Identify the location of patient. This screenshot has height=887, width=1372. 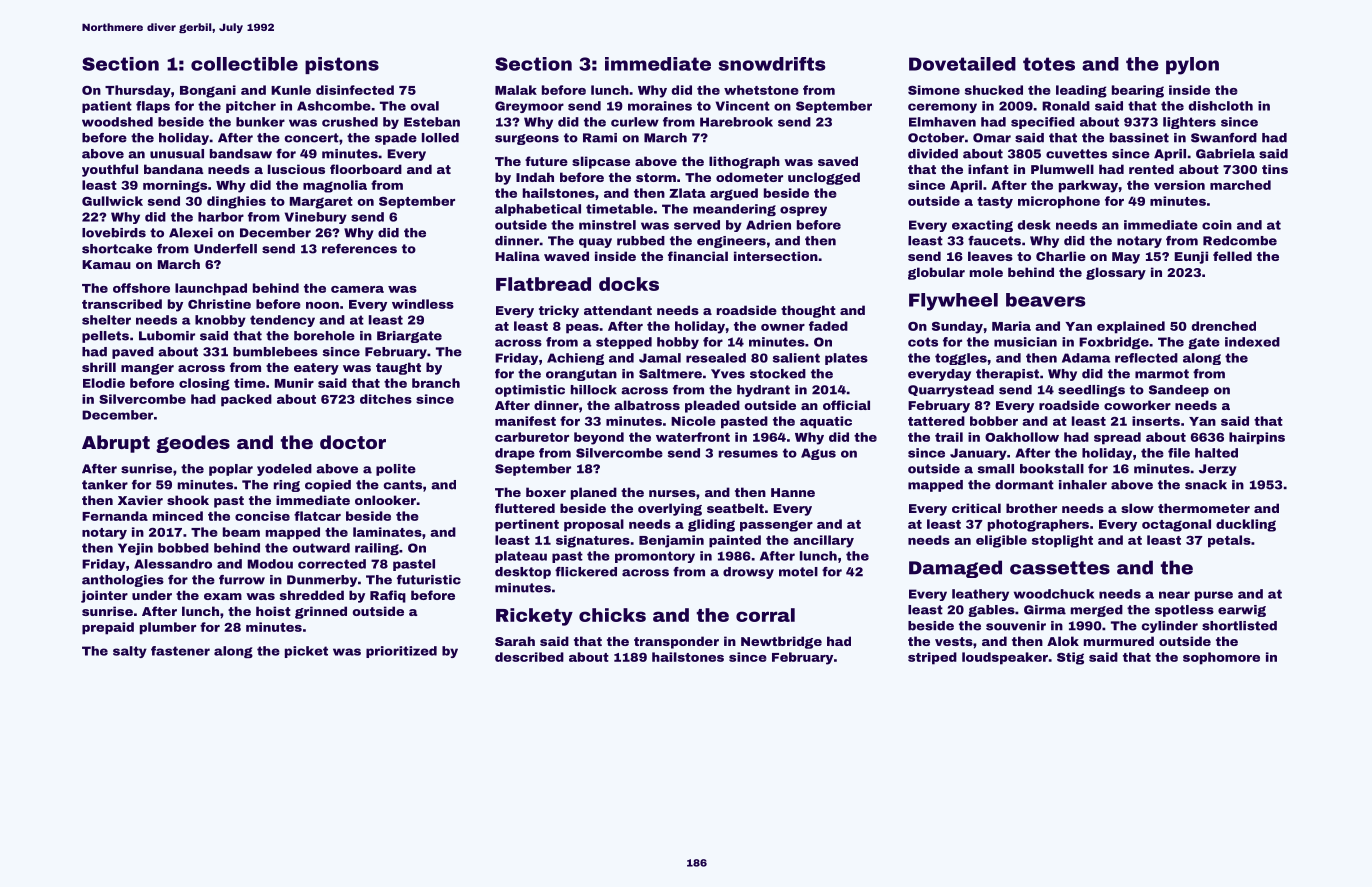
(107, 107).
